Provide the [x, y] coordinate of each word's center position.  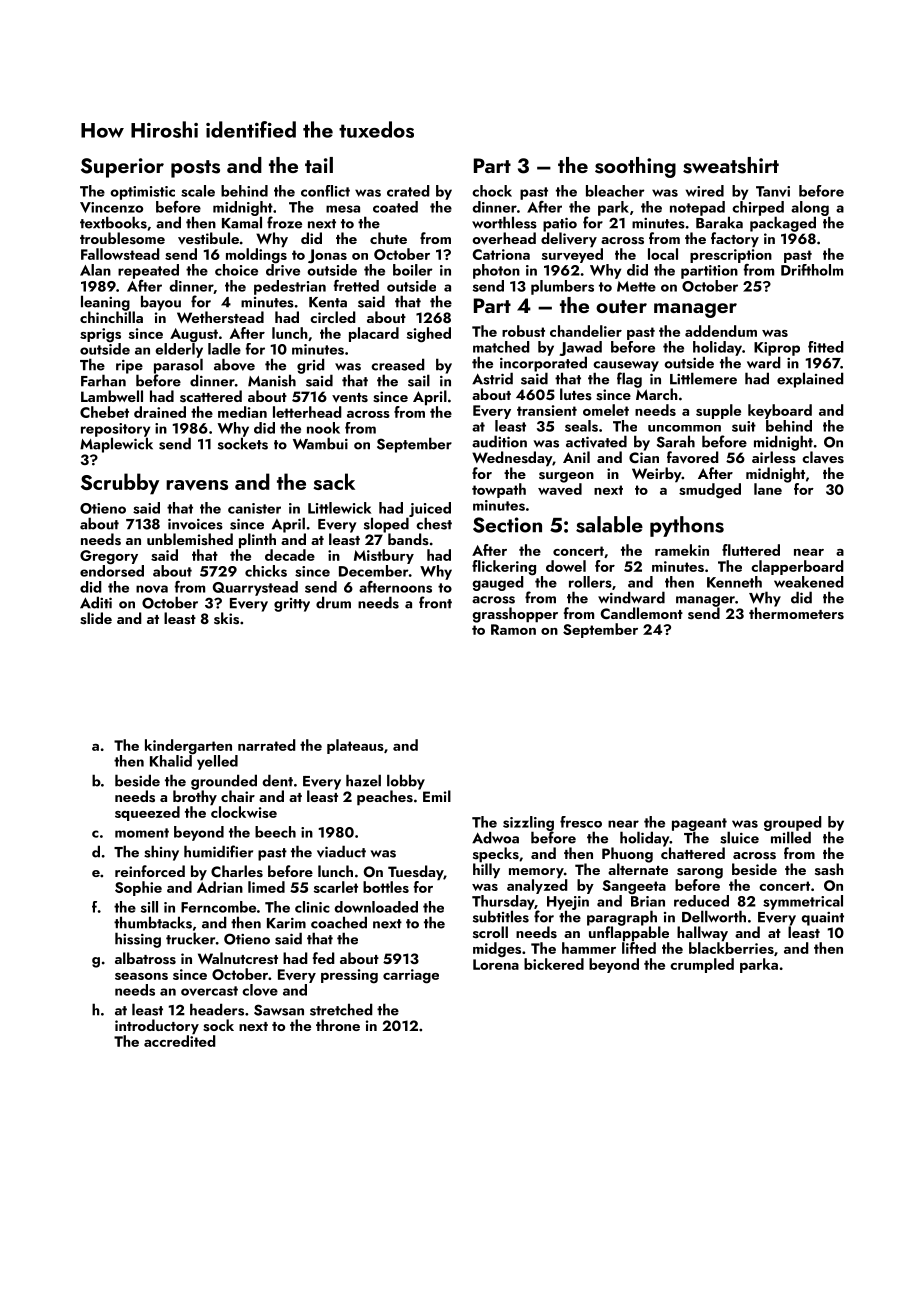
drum [333, 602]
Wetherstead [220, 317]
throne [338, 1025]
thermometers [796, 613]
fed [324, 958]
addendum [721, 331]
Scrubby [120, 484]
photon [496, 271]
